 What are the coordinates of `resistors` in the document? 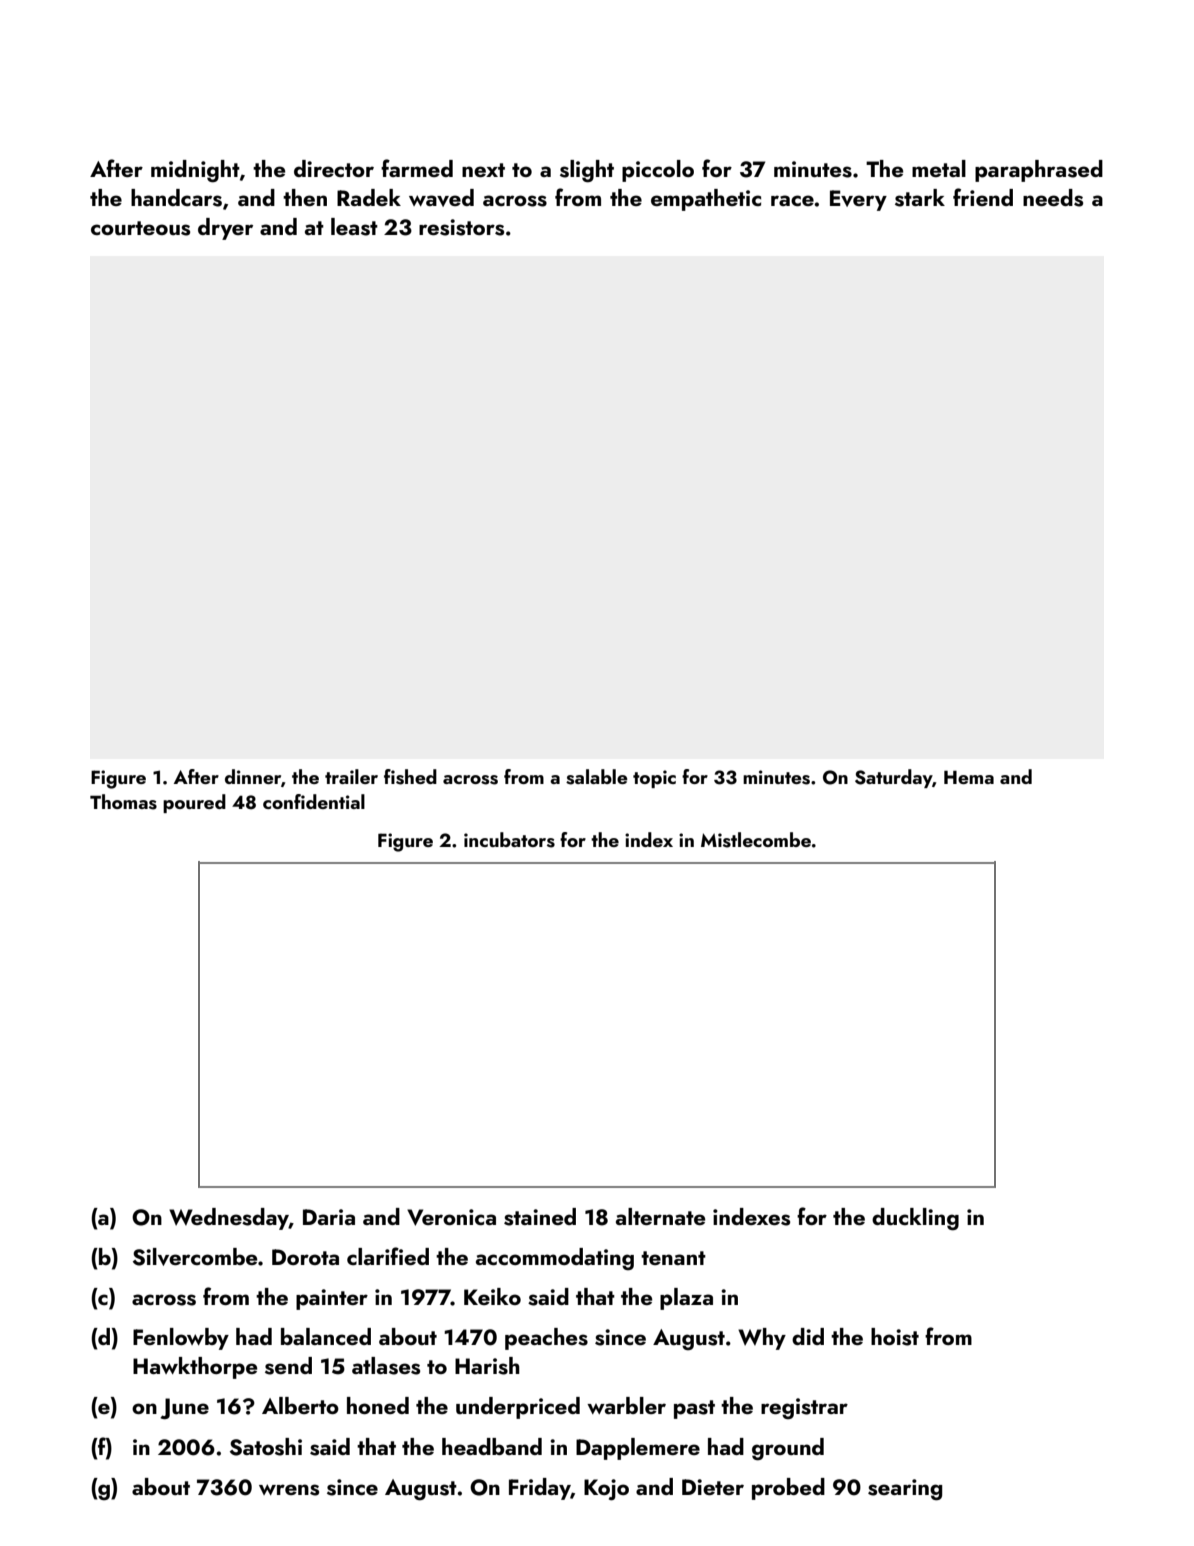 It's located at (461, 227).
